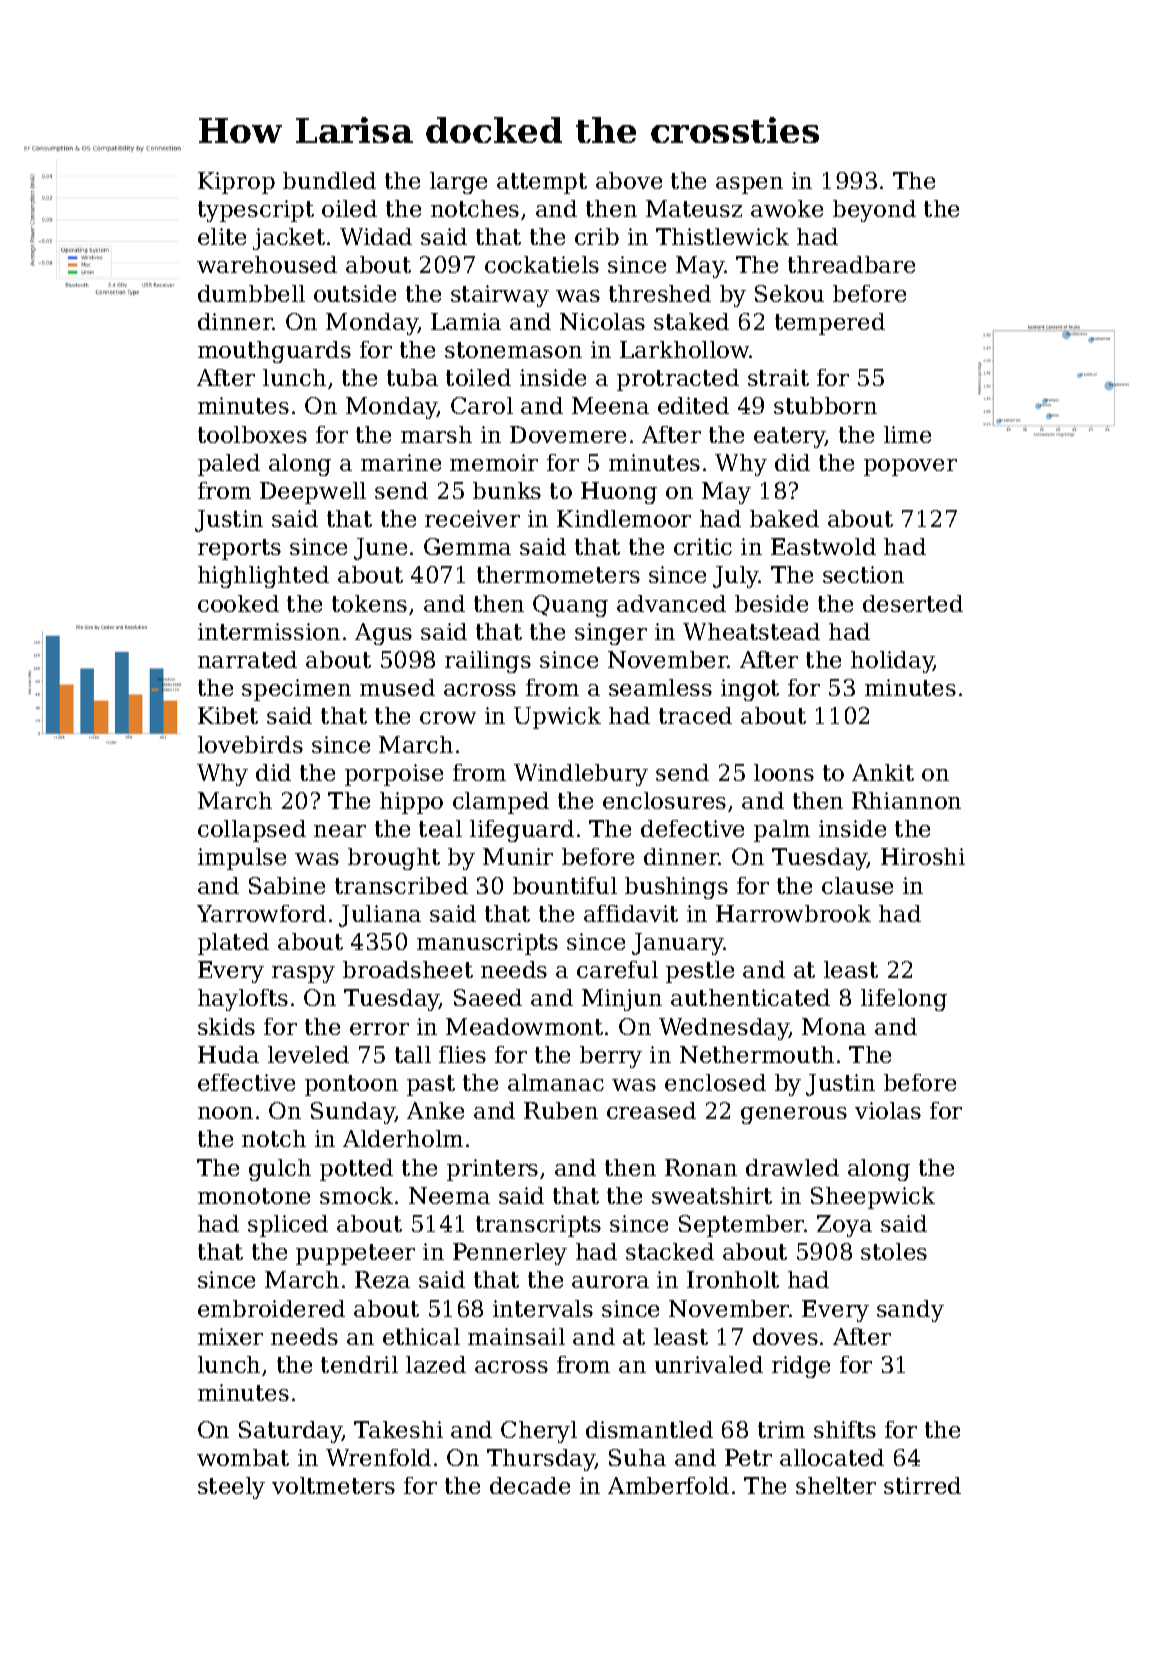 The height and width of the page is (1654, 1165). I want to click on shelter, so click(836, 1485).
